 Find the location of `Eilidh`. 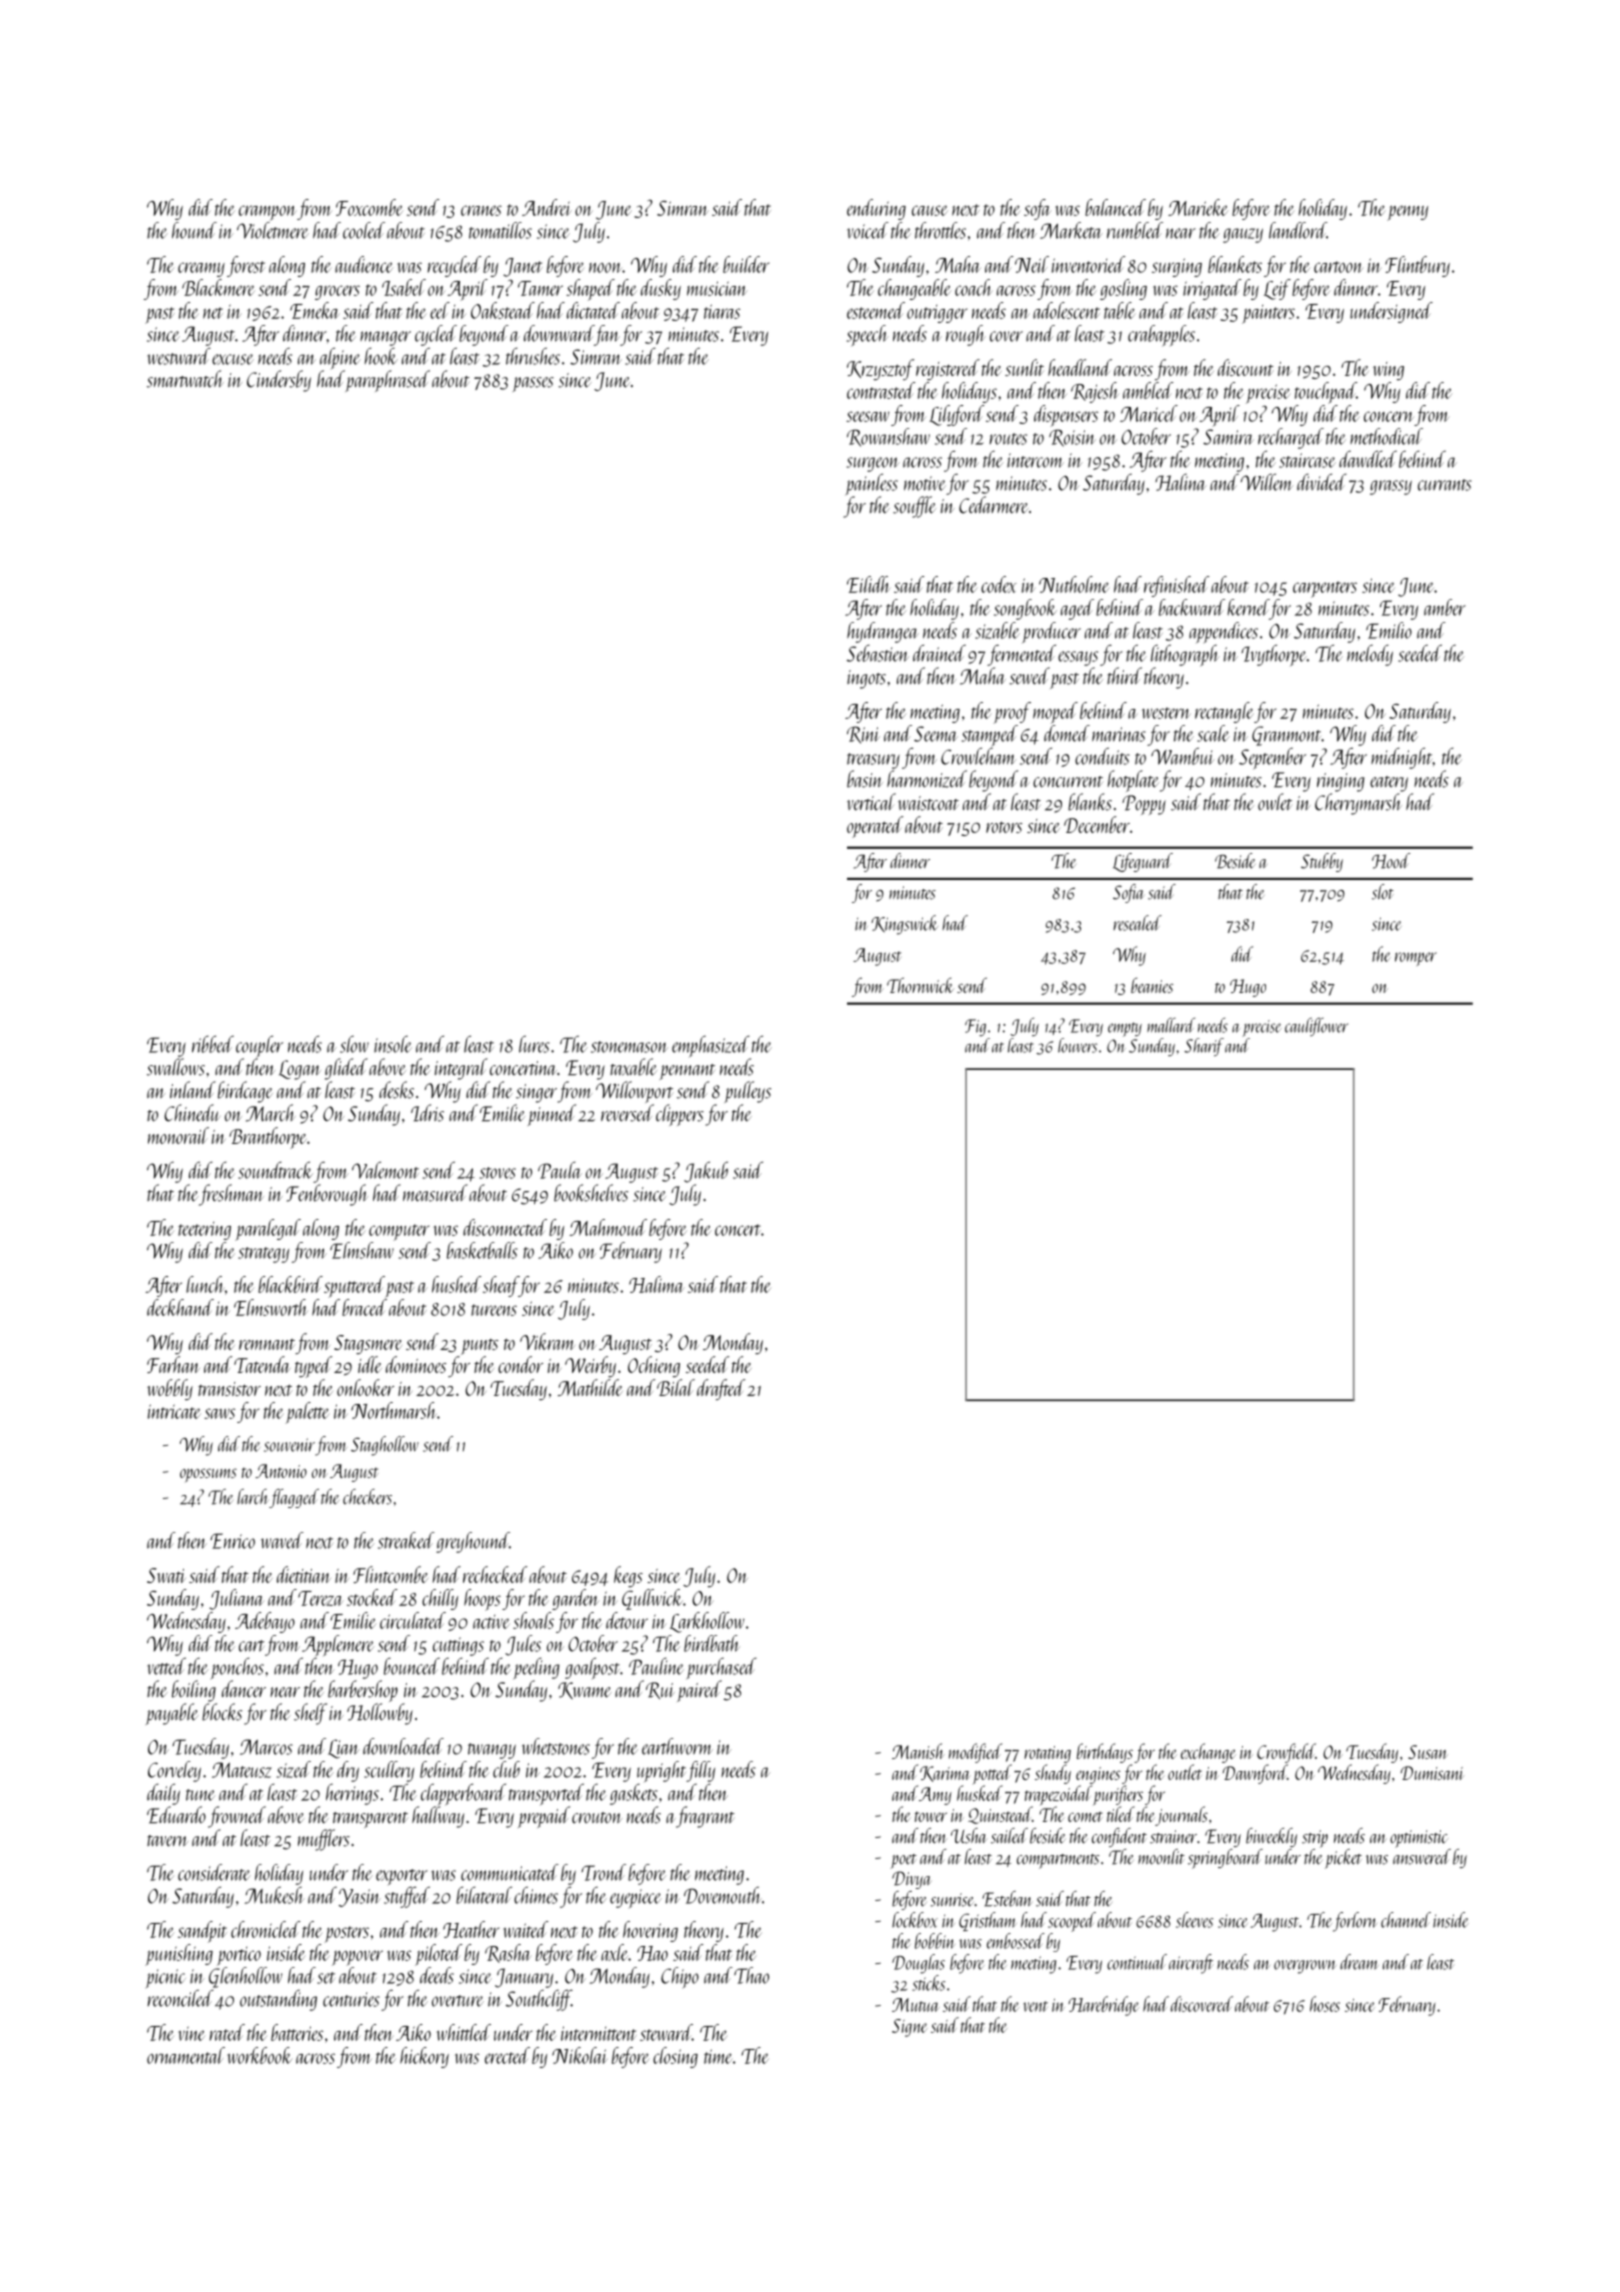

Eilidh is located at coordinates (868, 584).
